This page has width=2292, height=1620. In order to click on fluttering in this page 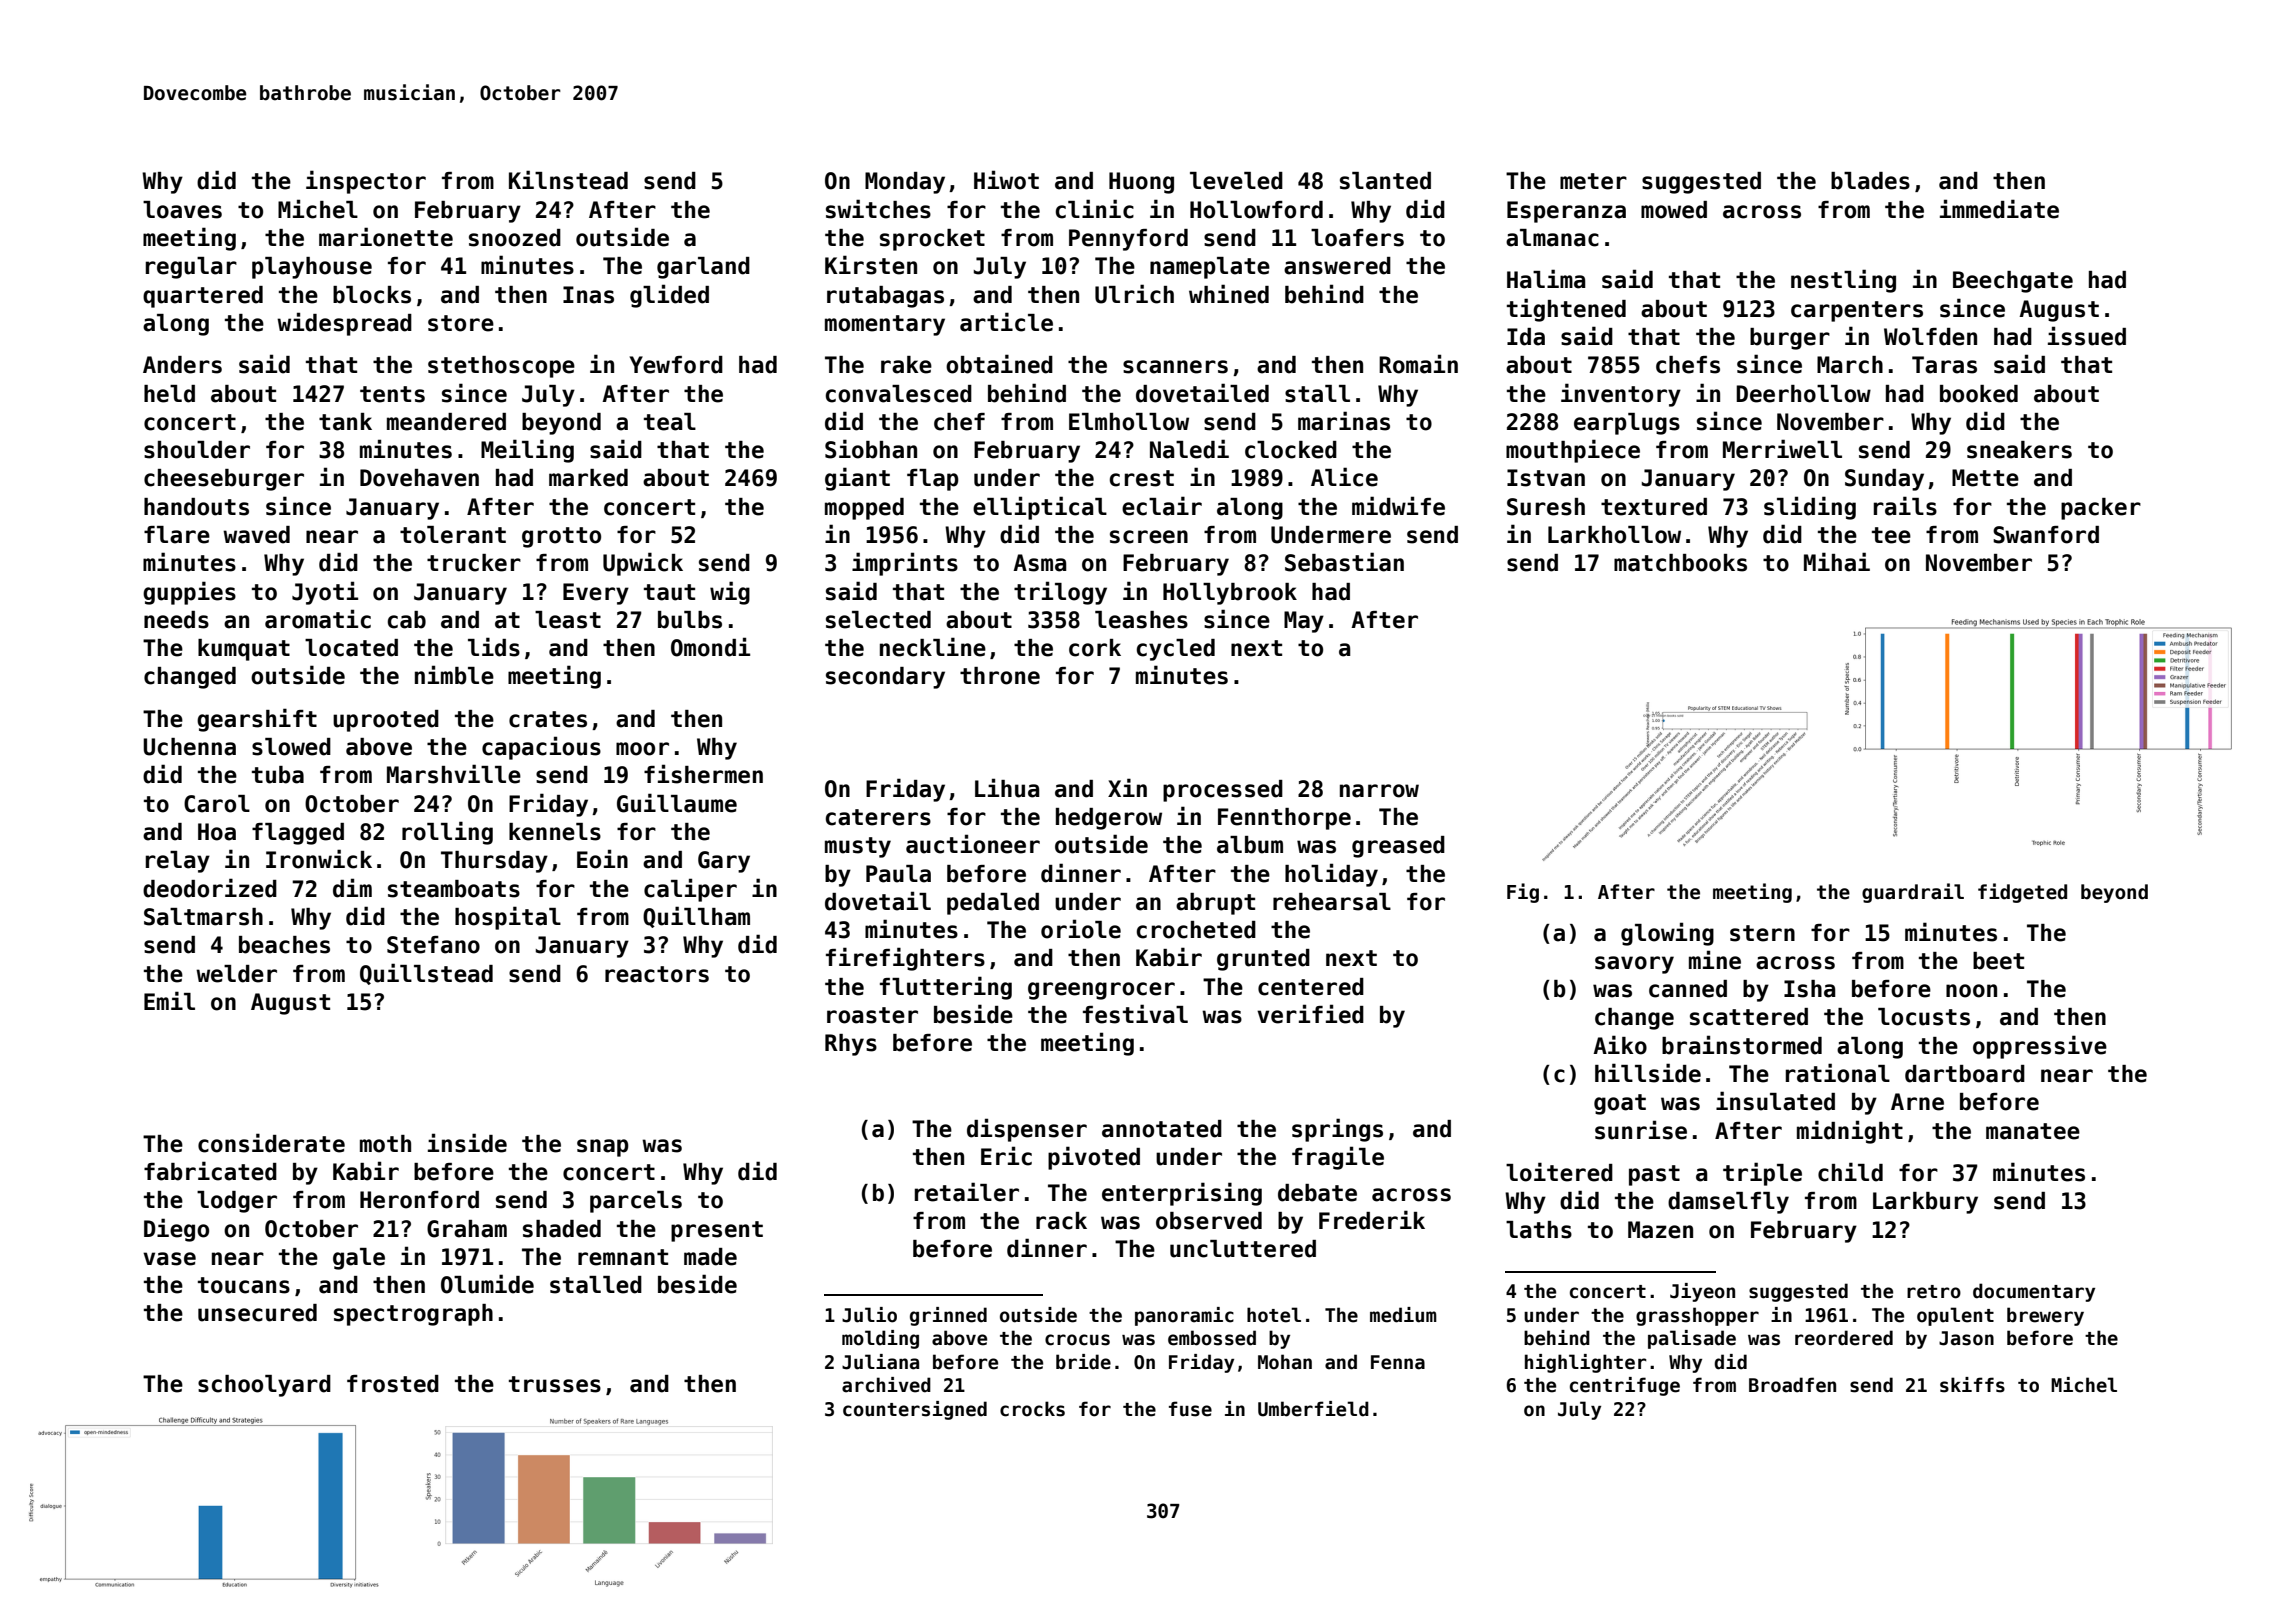, I will do `click(946, 988)`.
